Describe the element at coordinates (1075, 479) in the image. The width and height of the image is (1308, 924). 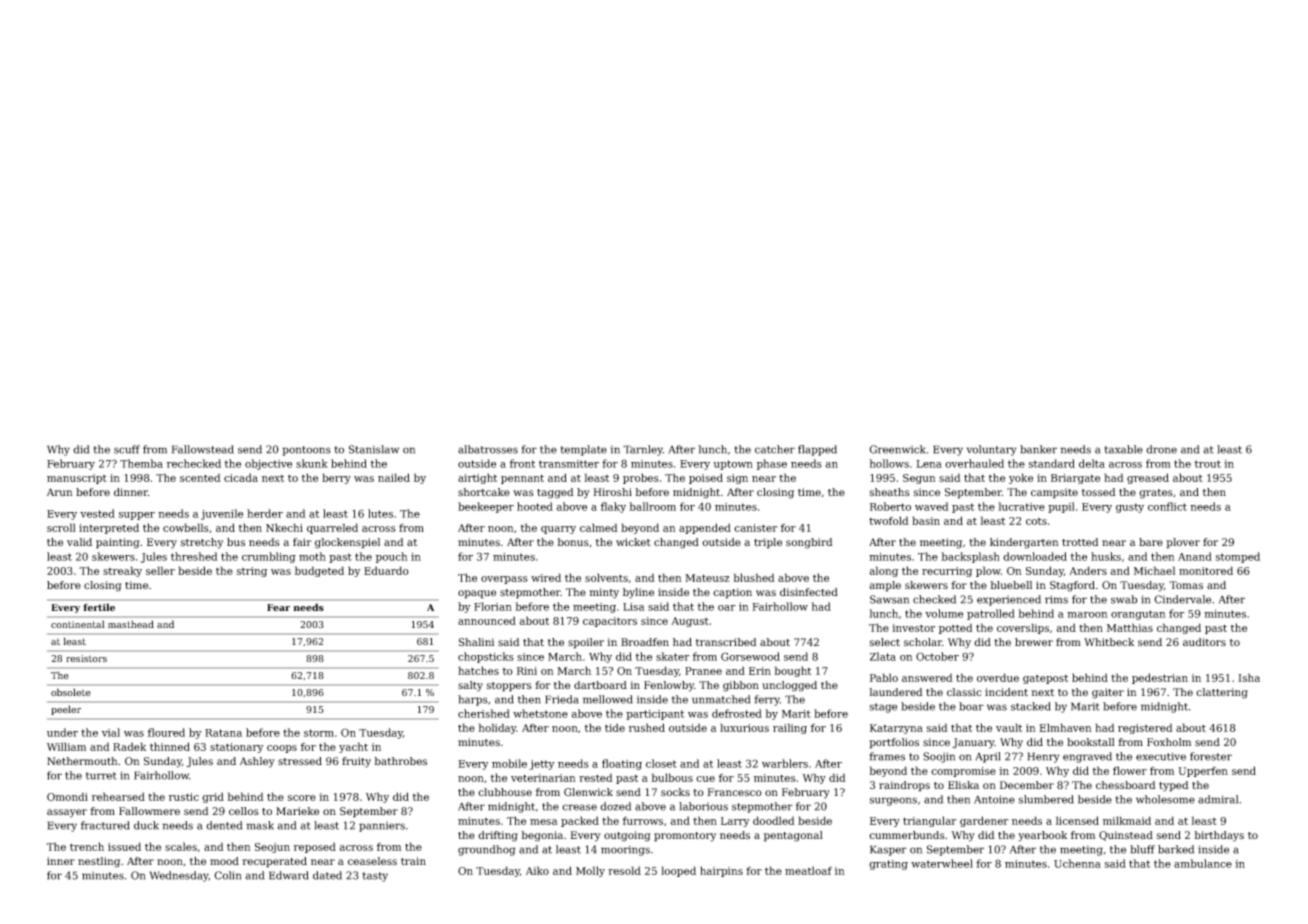
I see `Briargate` at that location.
